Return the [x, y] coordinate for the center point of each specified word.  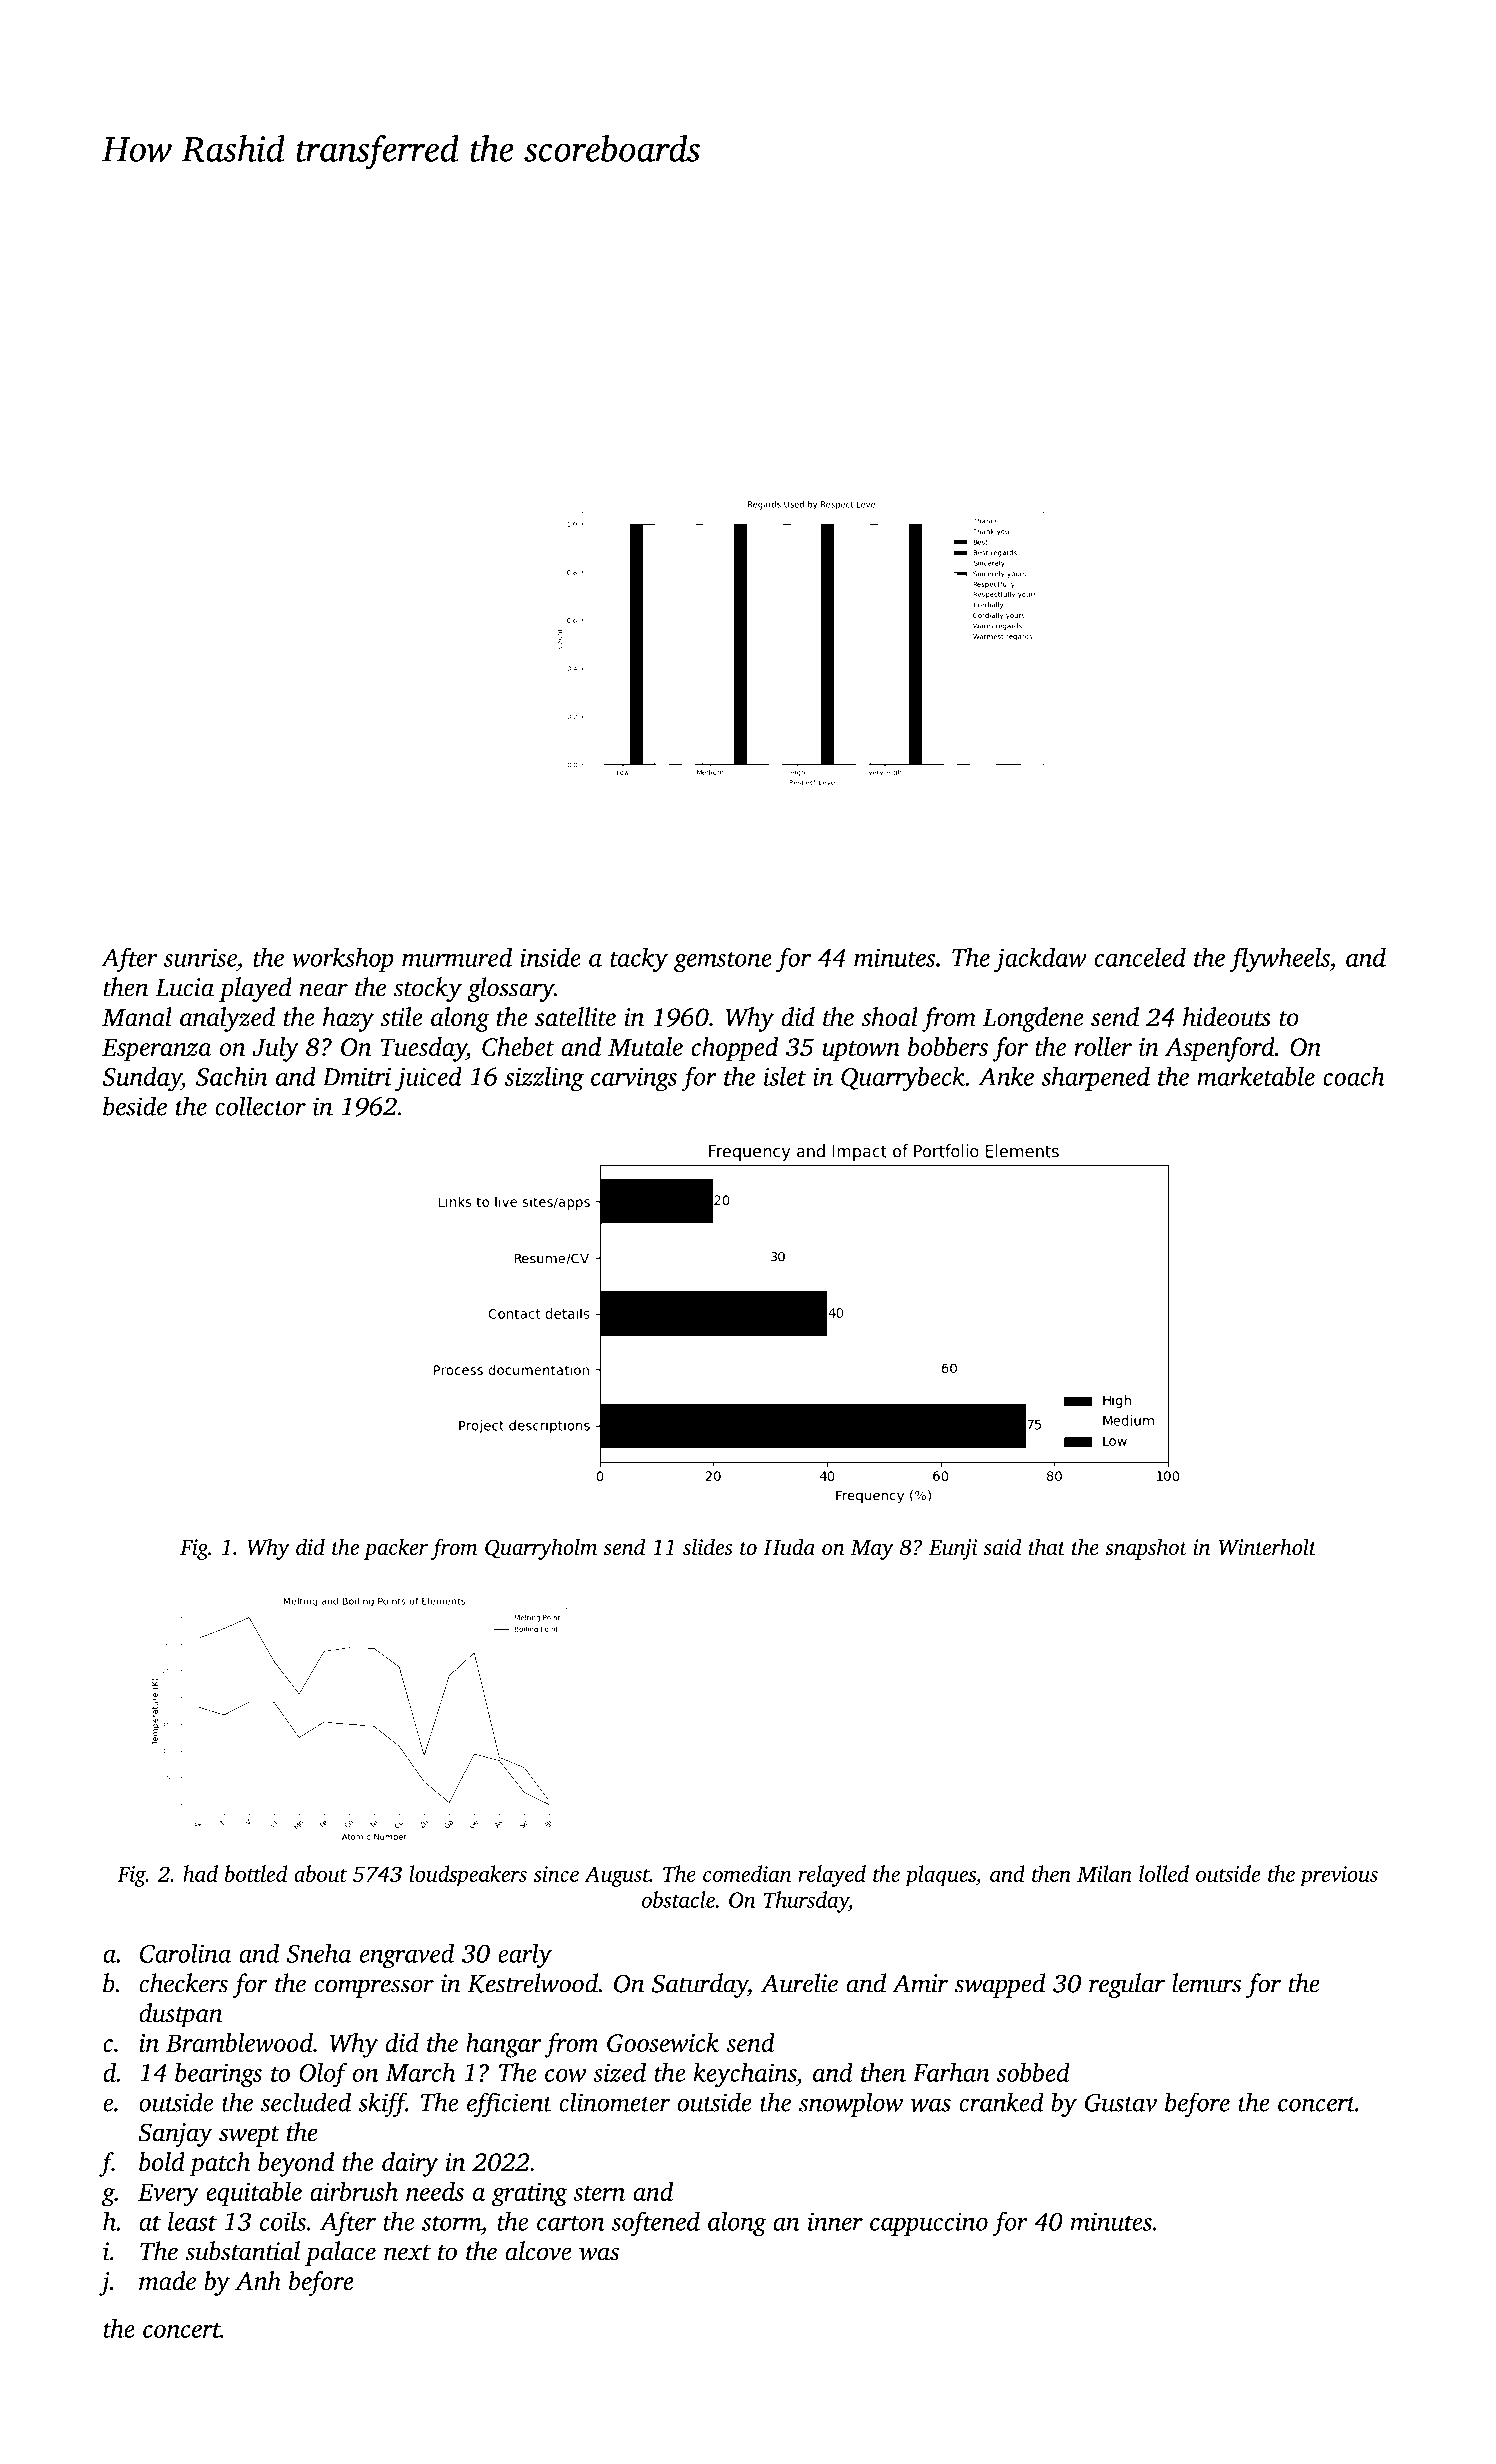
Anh [258, 2281]
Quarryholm [541, 1549]
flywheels [1279, 960]
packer [396, 1549]
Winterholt [1268, 1547]
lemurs [1207, 1983]
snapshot [1146, 1549]
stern [599, 2193]
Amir [920, 1983]
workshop [343, 959]
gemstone [723, 962]
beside [135, 1106]
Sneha [318, 1953]
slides [708, 1547]
